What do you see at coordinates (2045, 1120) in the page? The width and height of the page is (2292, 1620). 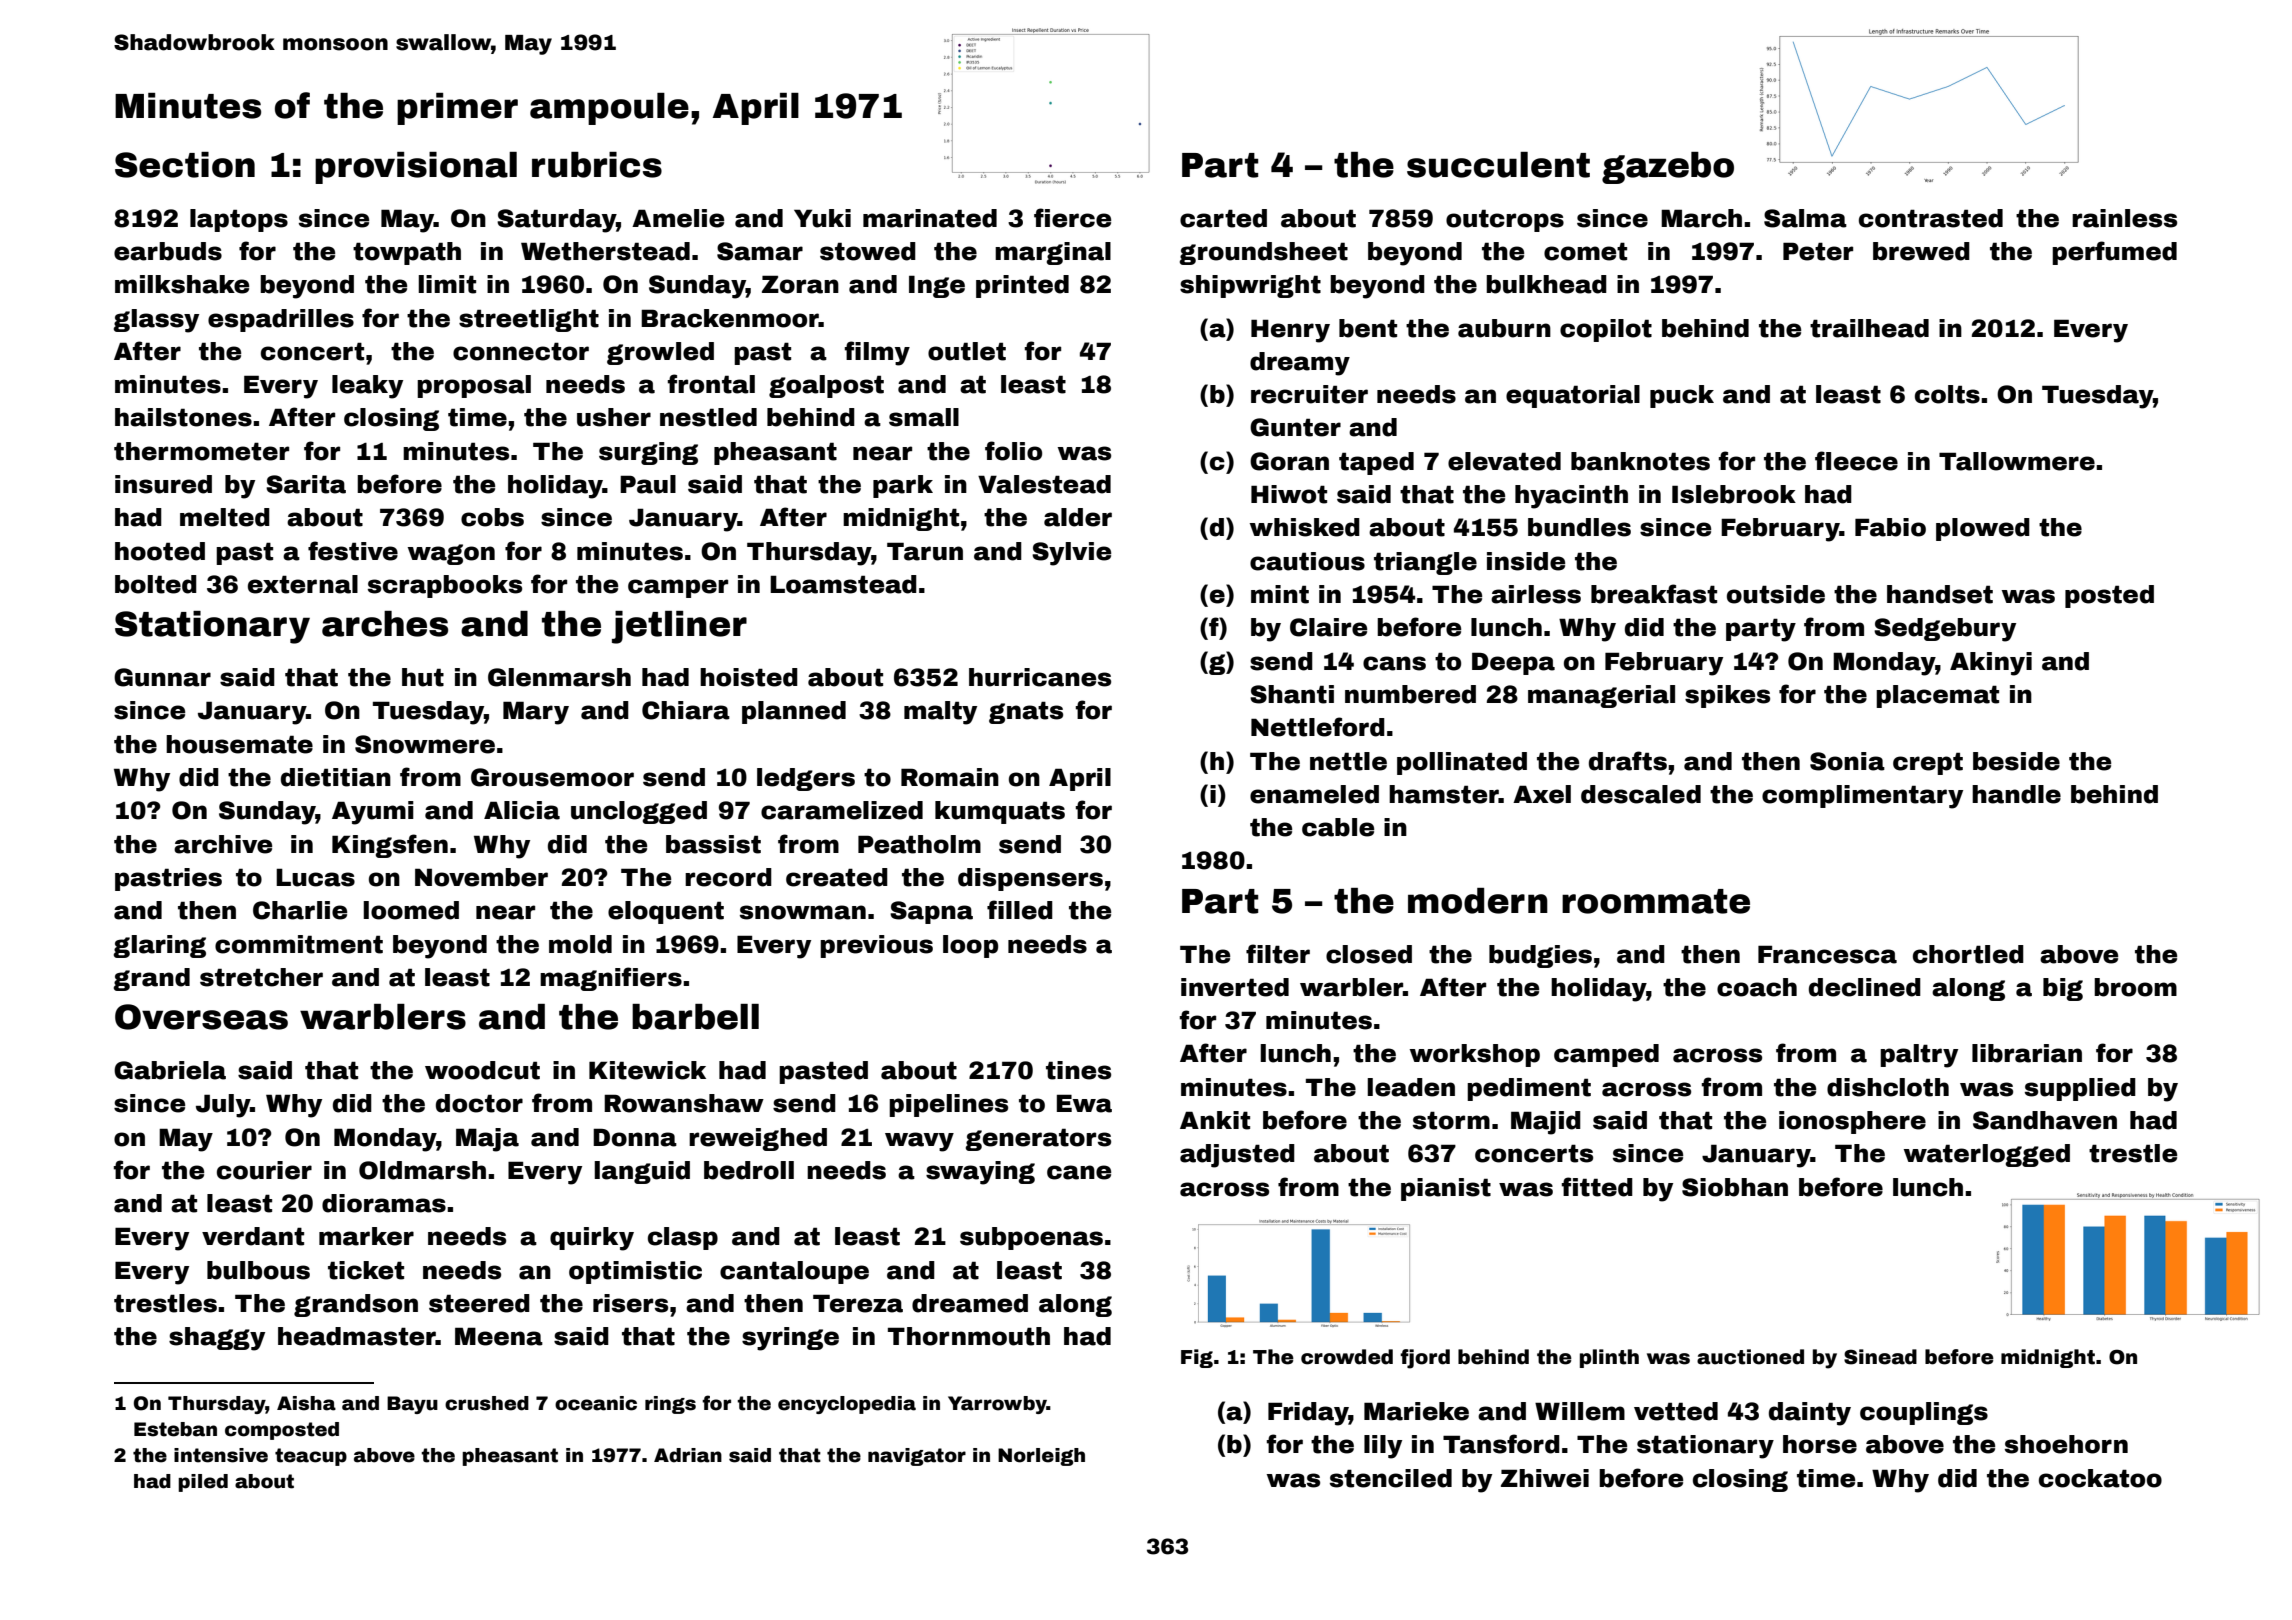 I see `Sandhaven` at bounding box center [2045, 1120].
